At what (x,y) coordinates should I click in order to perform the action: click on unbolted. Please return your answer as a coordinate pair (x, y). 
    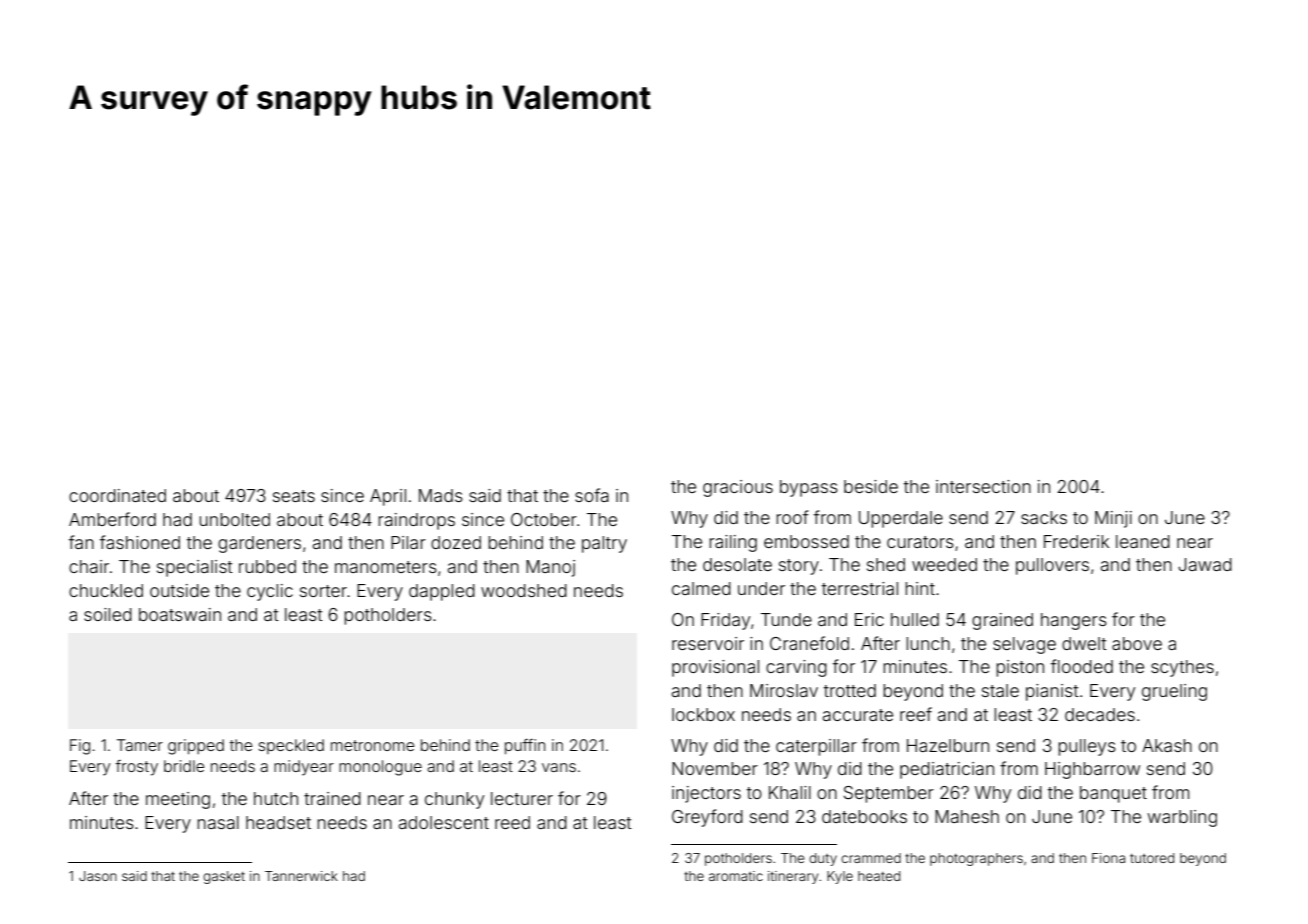
    Looking at the image, I should click on (234, 519).
